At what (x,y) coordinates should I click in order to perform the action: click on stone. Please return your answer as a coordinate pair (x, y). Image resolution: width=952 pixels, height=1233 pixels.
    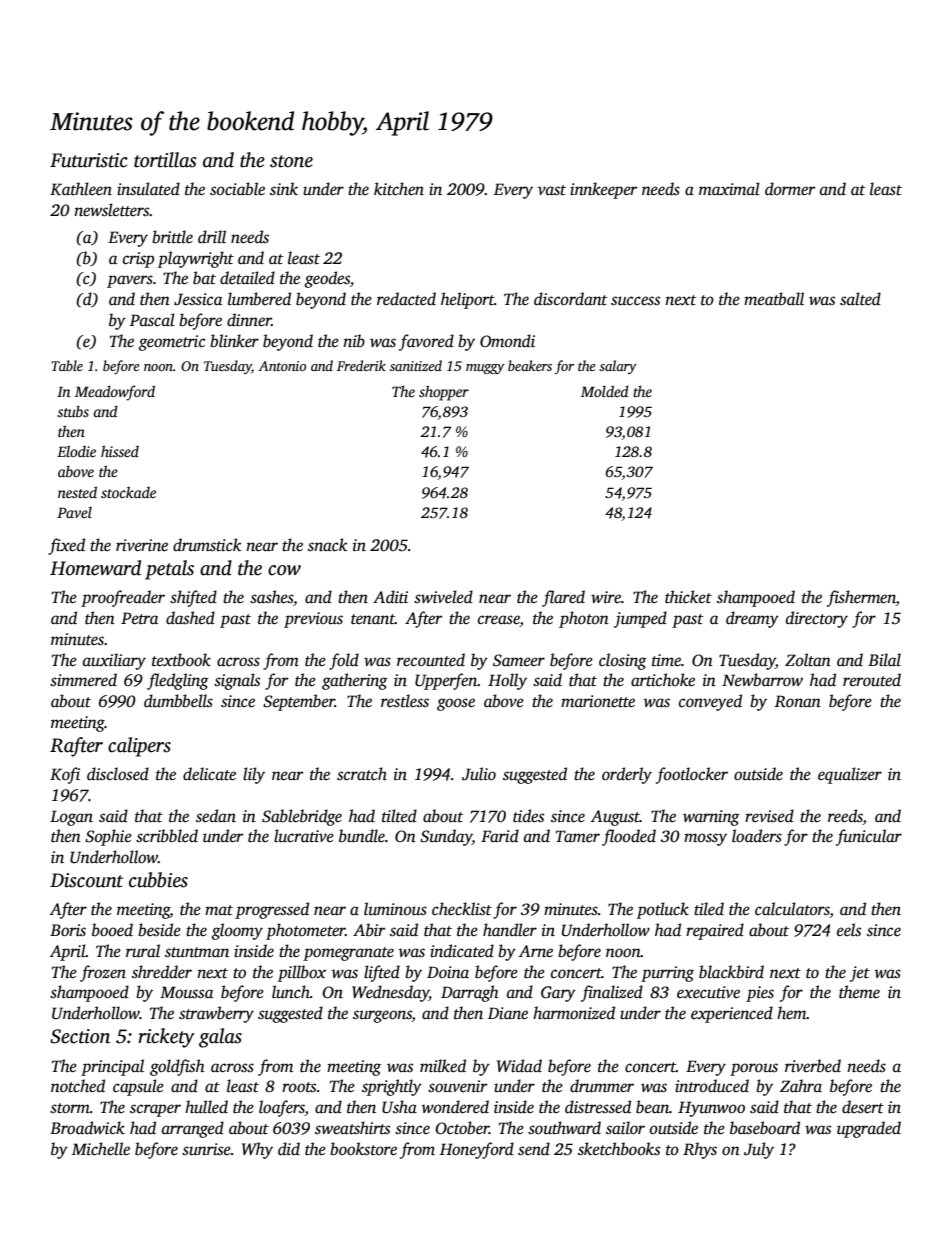
    Looking at the image, I should click on (291, 161).
